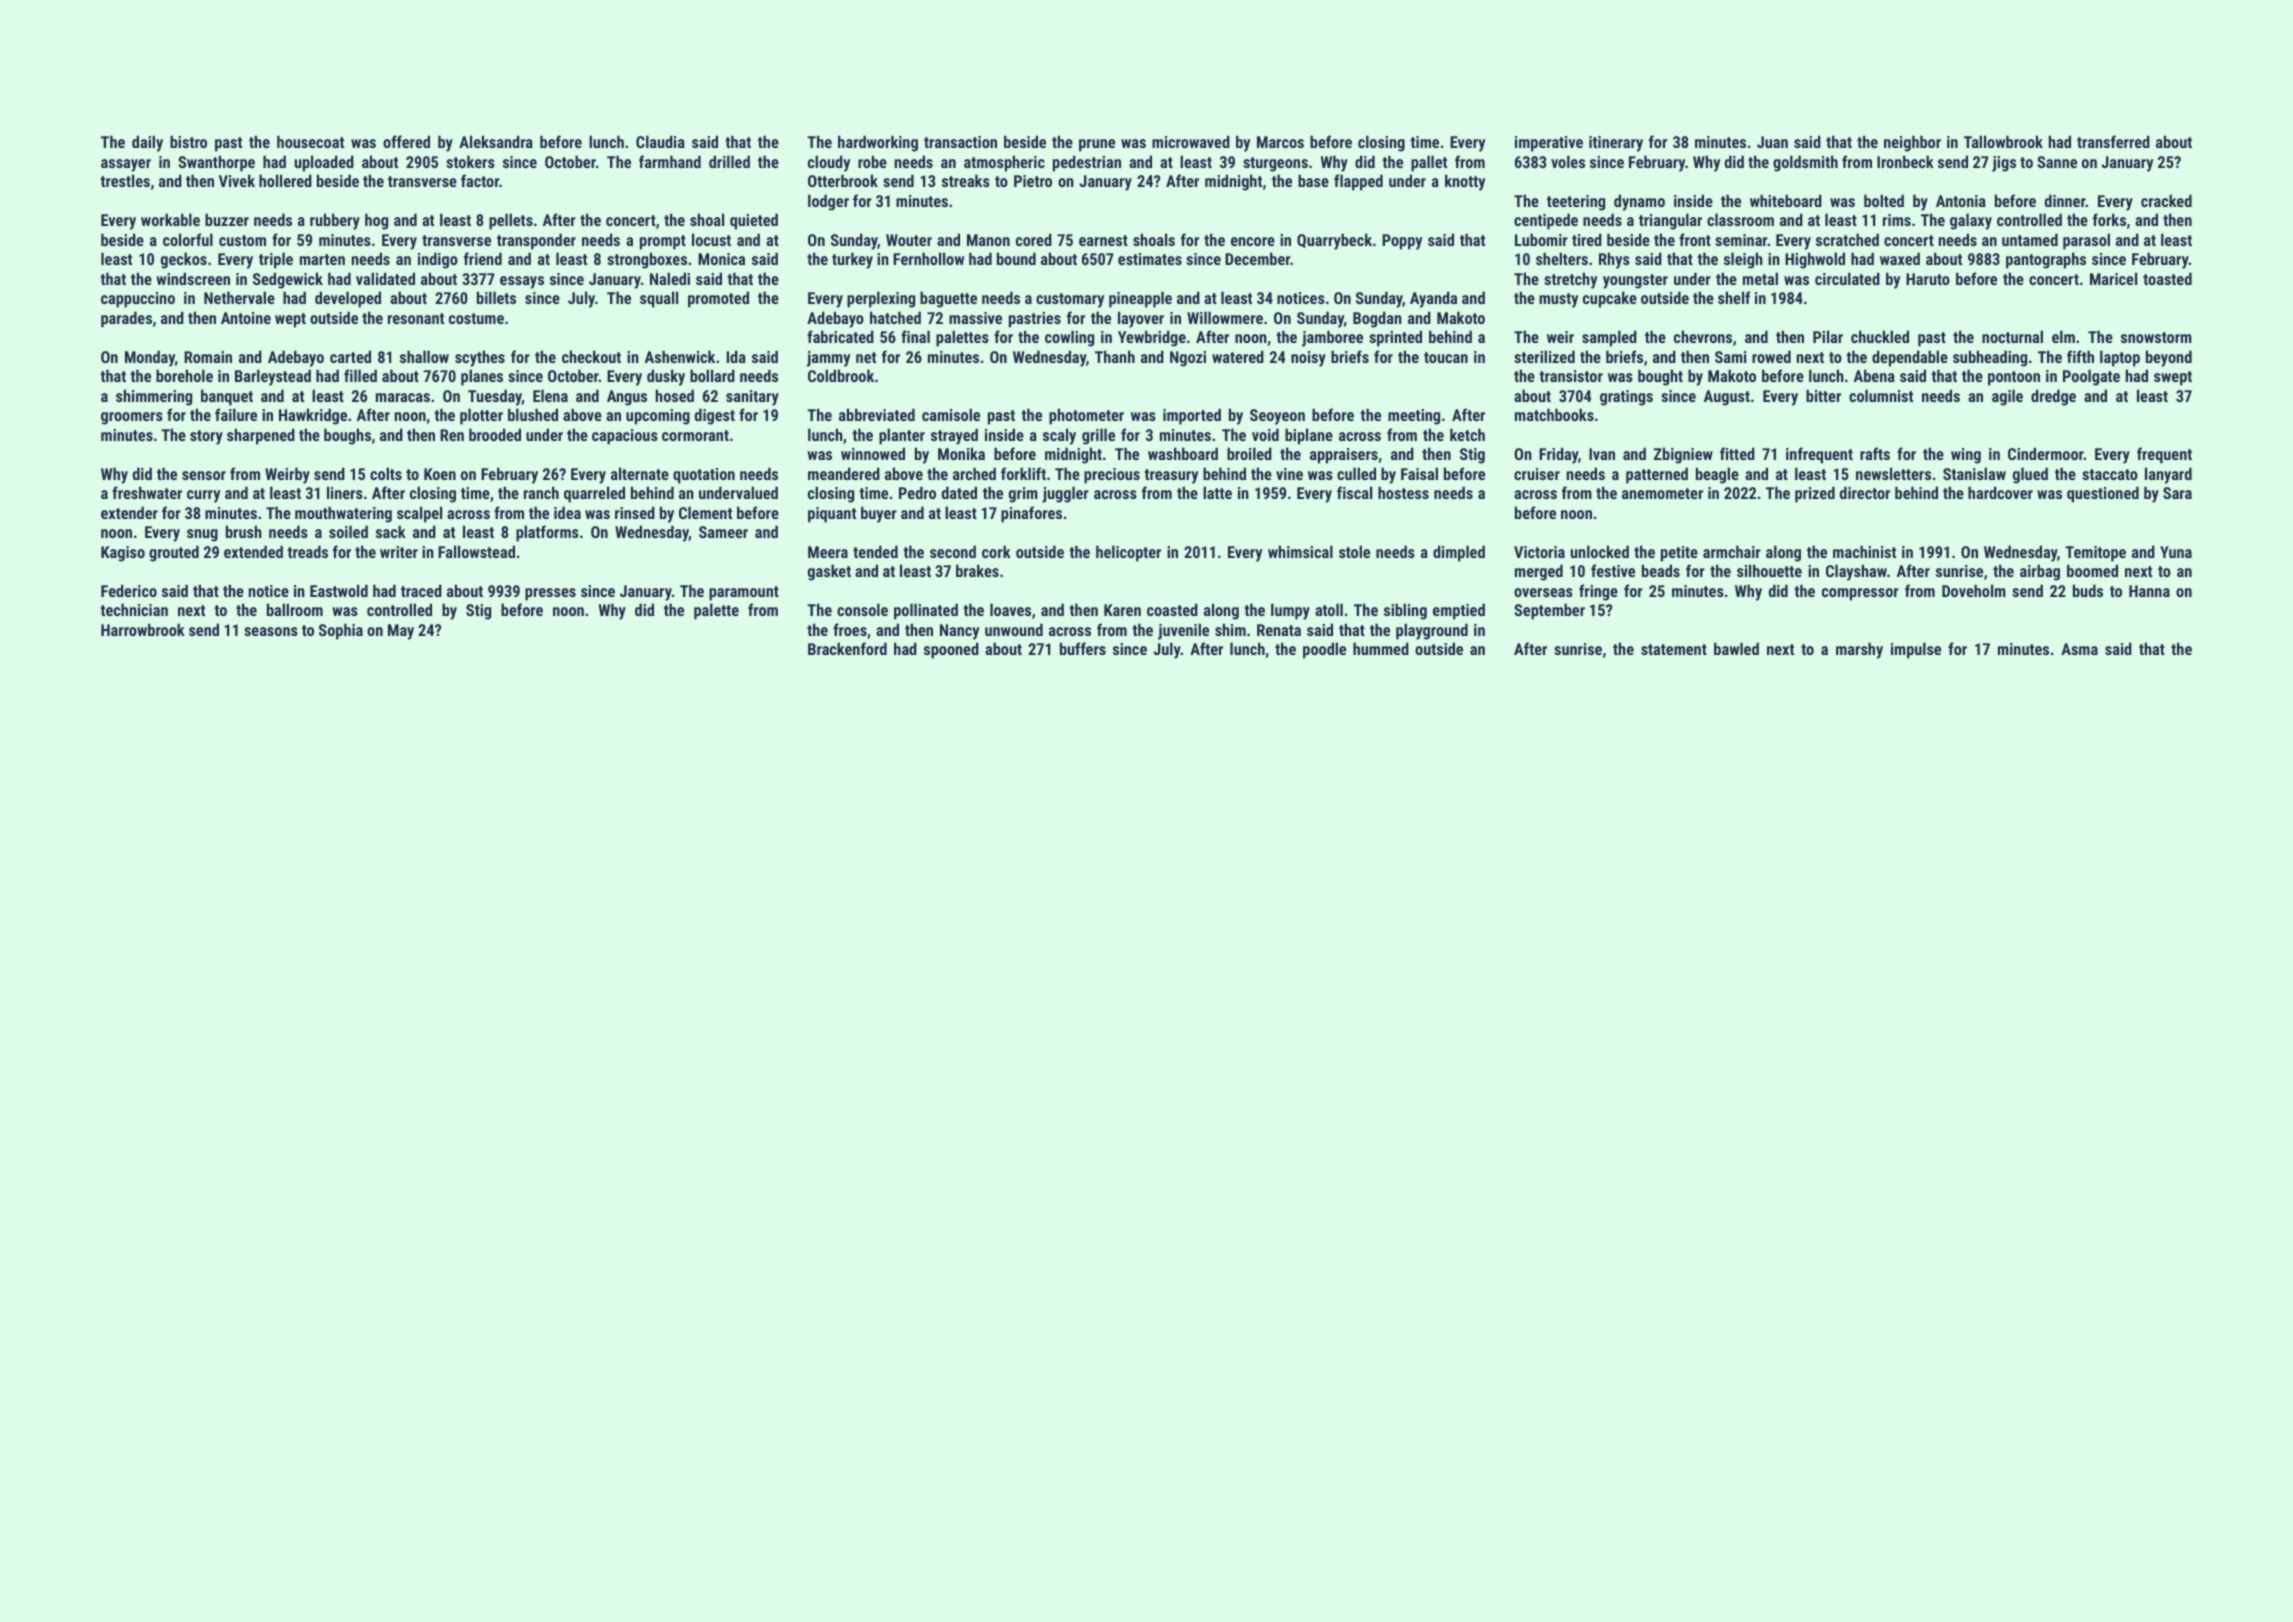  What do you see at coordinates (1171, 476) in the document?
I see `treasury` at bounding box center [1171, 476].
